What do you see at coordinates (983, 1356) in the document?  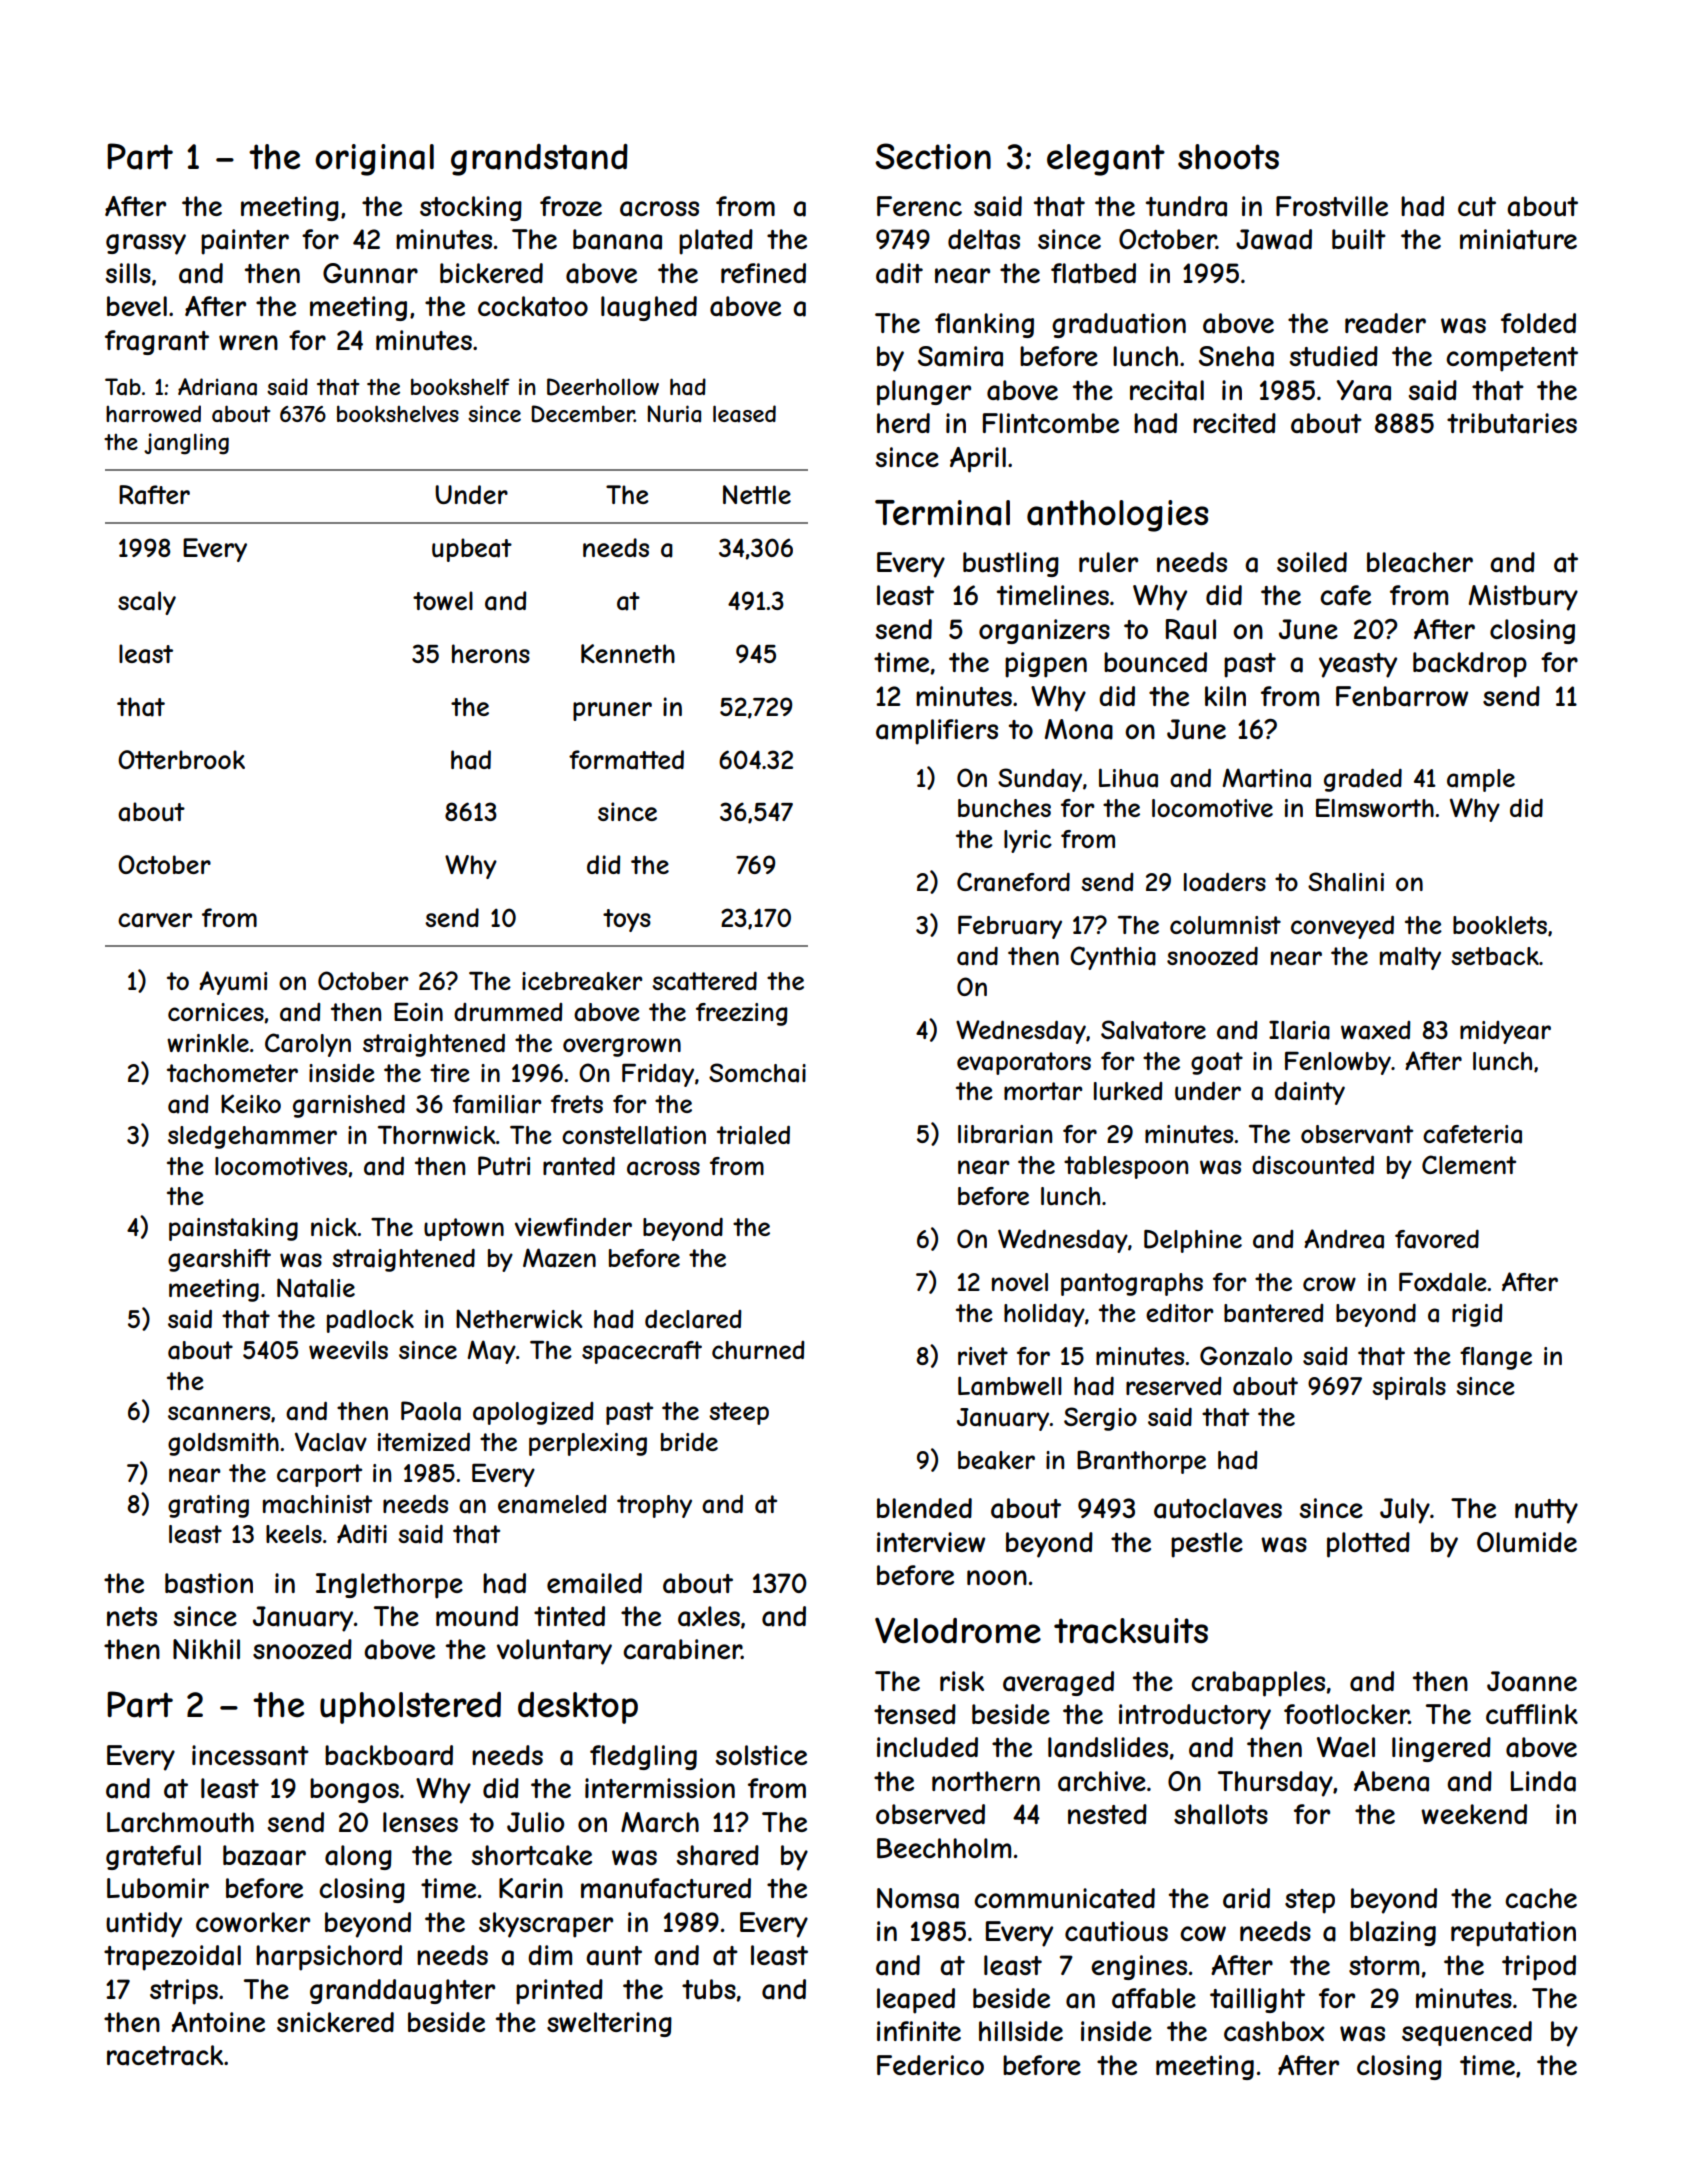 I see `rivet` at bounding box center [983, 1356].
